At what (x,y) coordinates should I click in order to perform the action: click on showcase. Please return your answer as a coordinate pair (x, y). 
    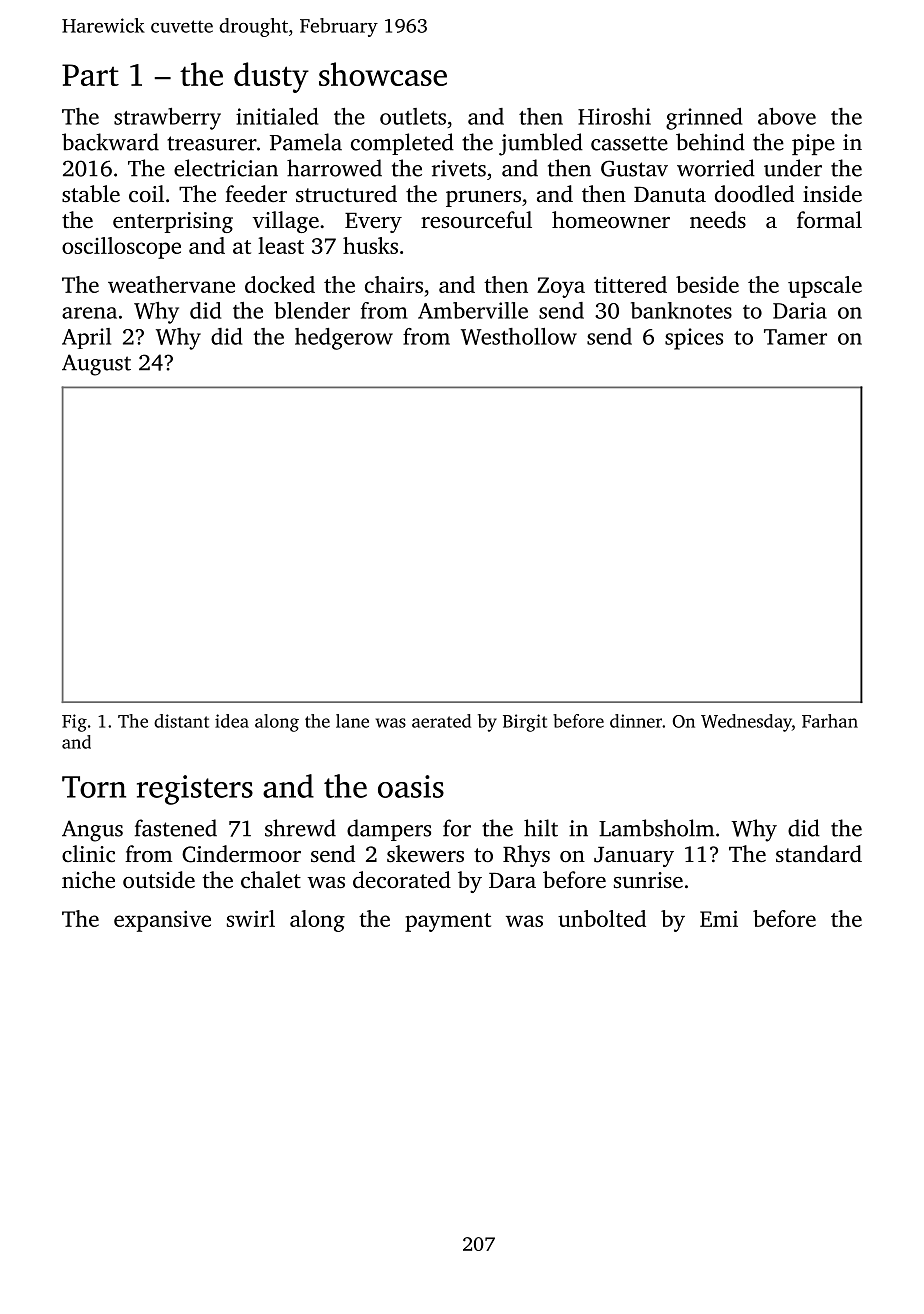
    Looking at the image, I should click on (383, 74).
